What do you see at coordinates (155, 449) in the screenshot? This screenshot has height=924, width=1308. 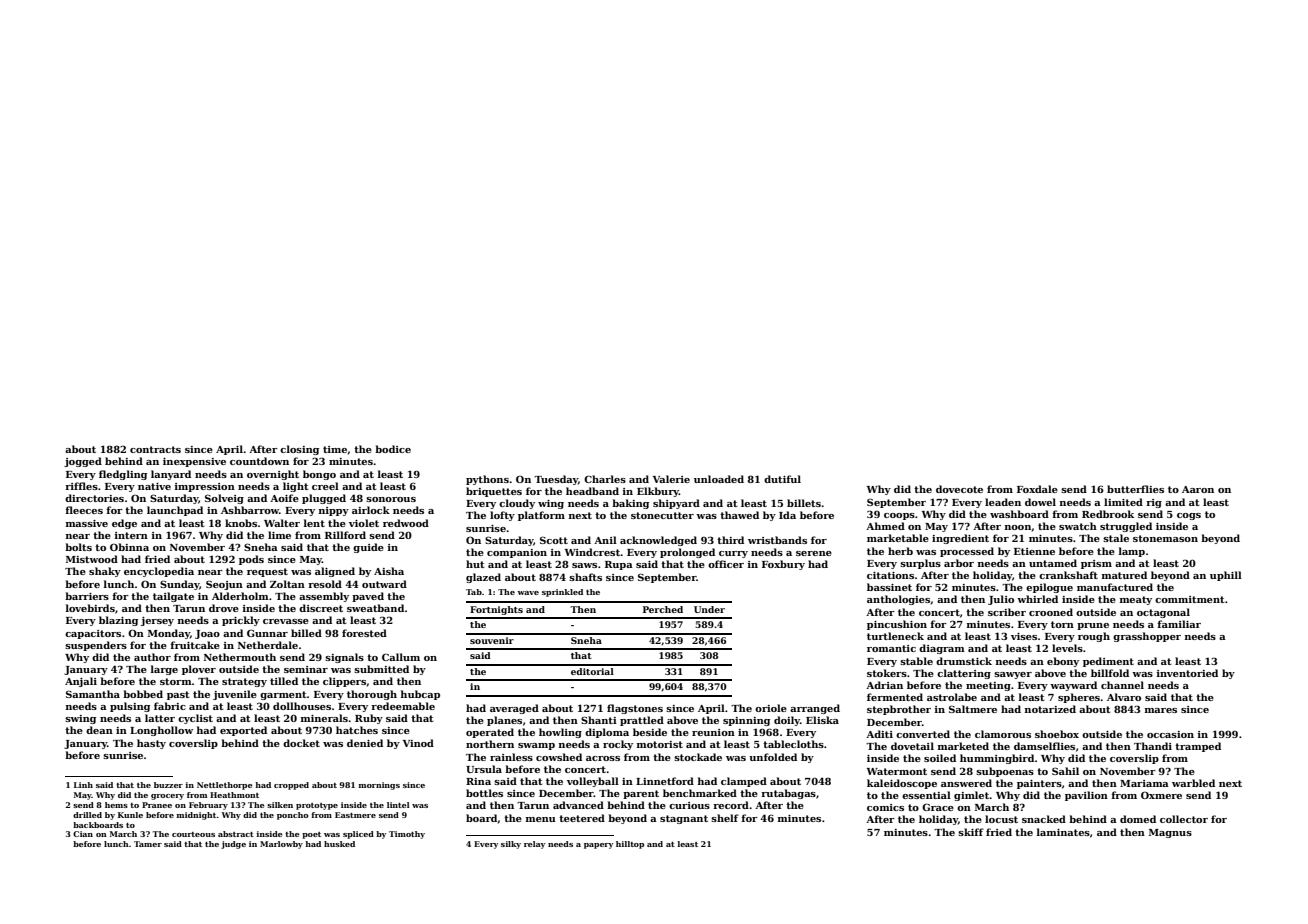 I see `contracts` at bounding box center [155, 449].
